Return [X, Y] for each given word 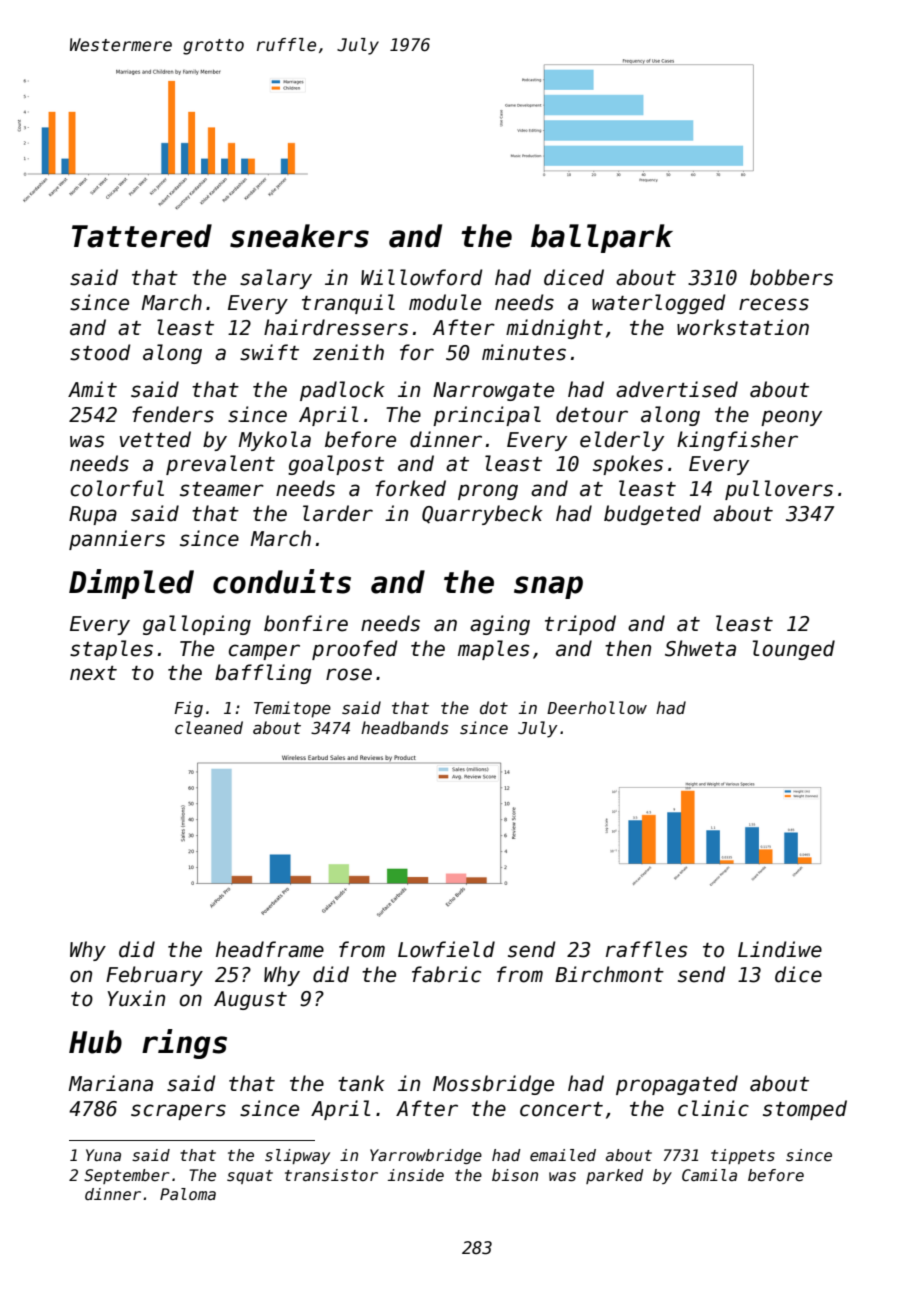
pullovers [779, 490]
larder [338, 513]
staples [111, 650]
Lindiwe [780, 949]
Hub [95, 1042]
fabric [446, 974]
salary [276, 279]
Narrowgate [493, 391]
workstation [743, 327]
